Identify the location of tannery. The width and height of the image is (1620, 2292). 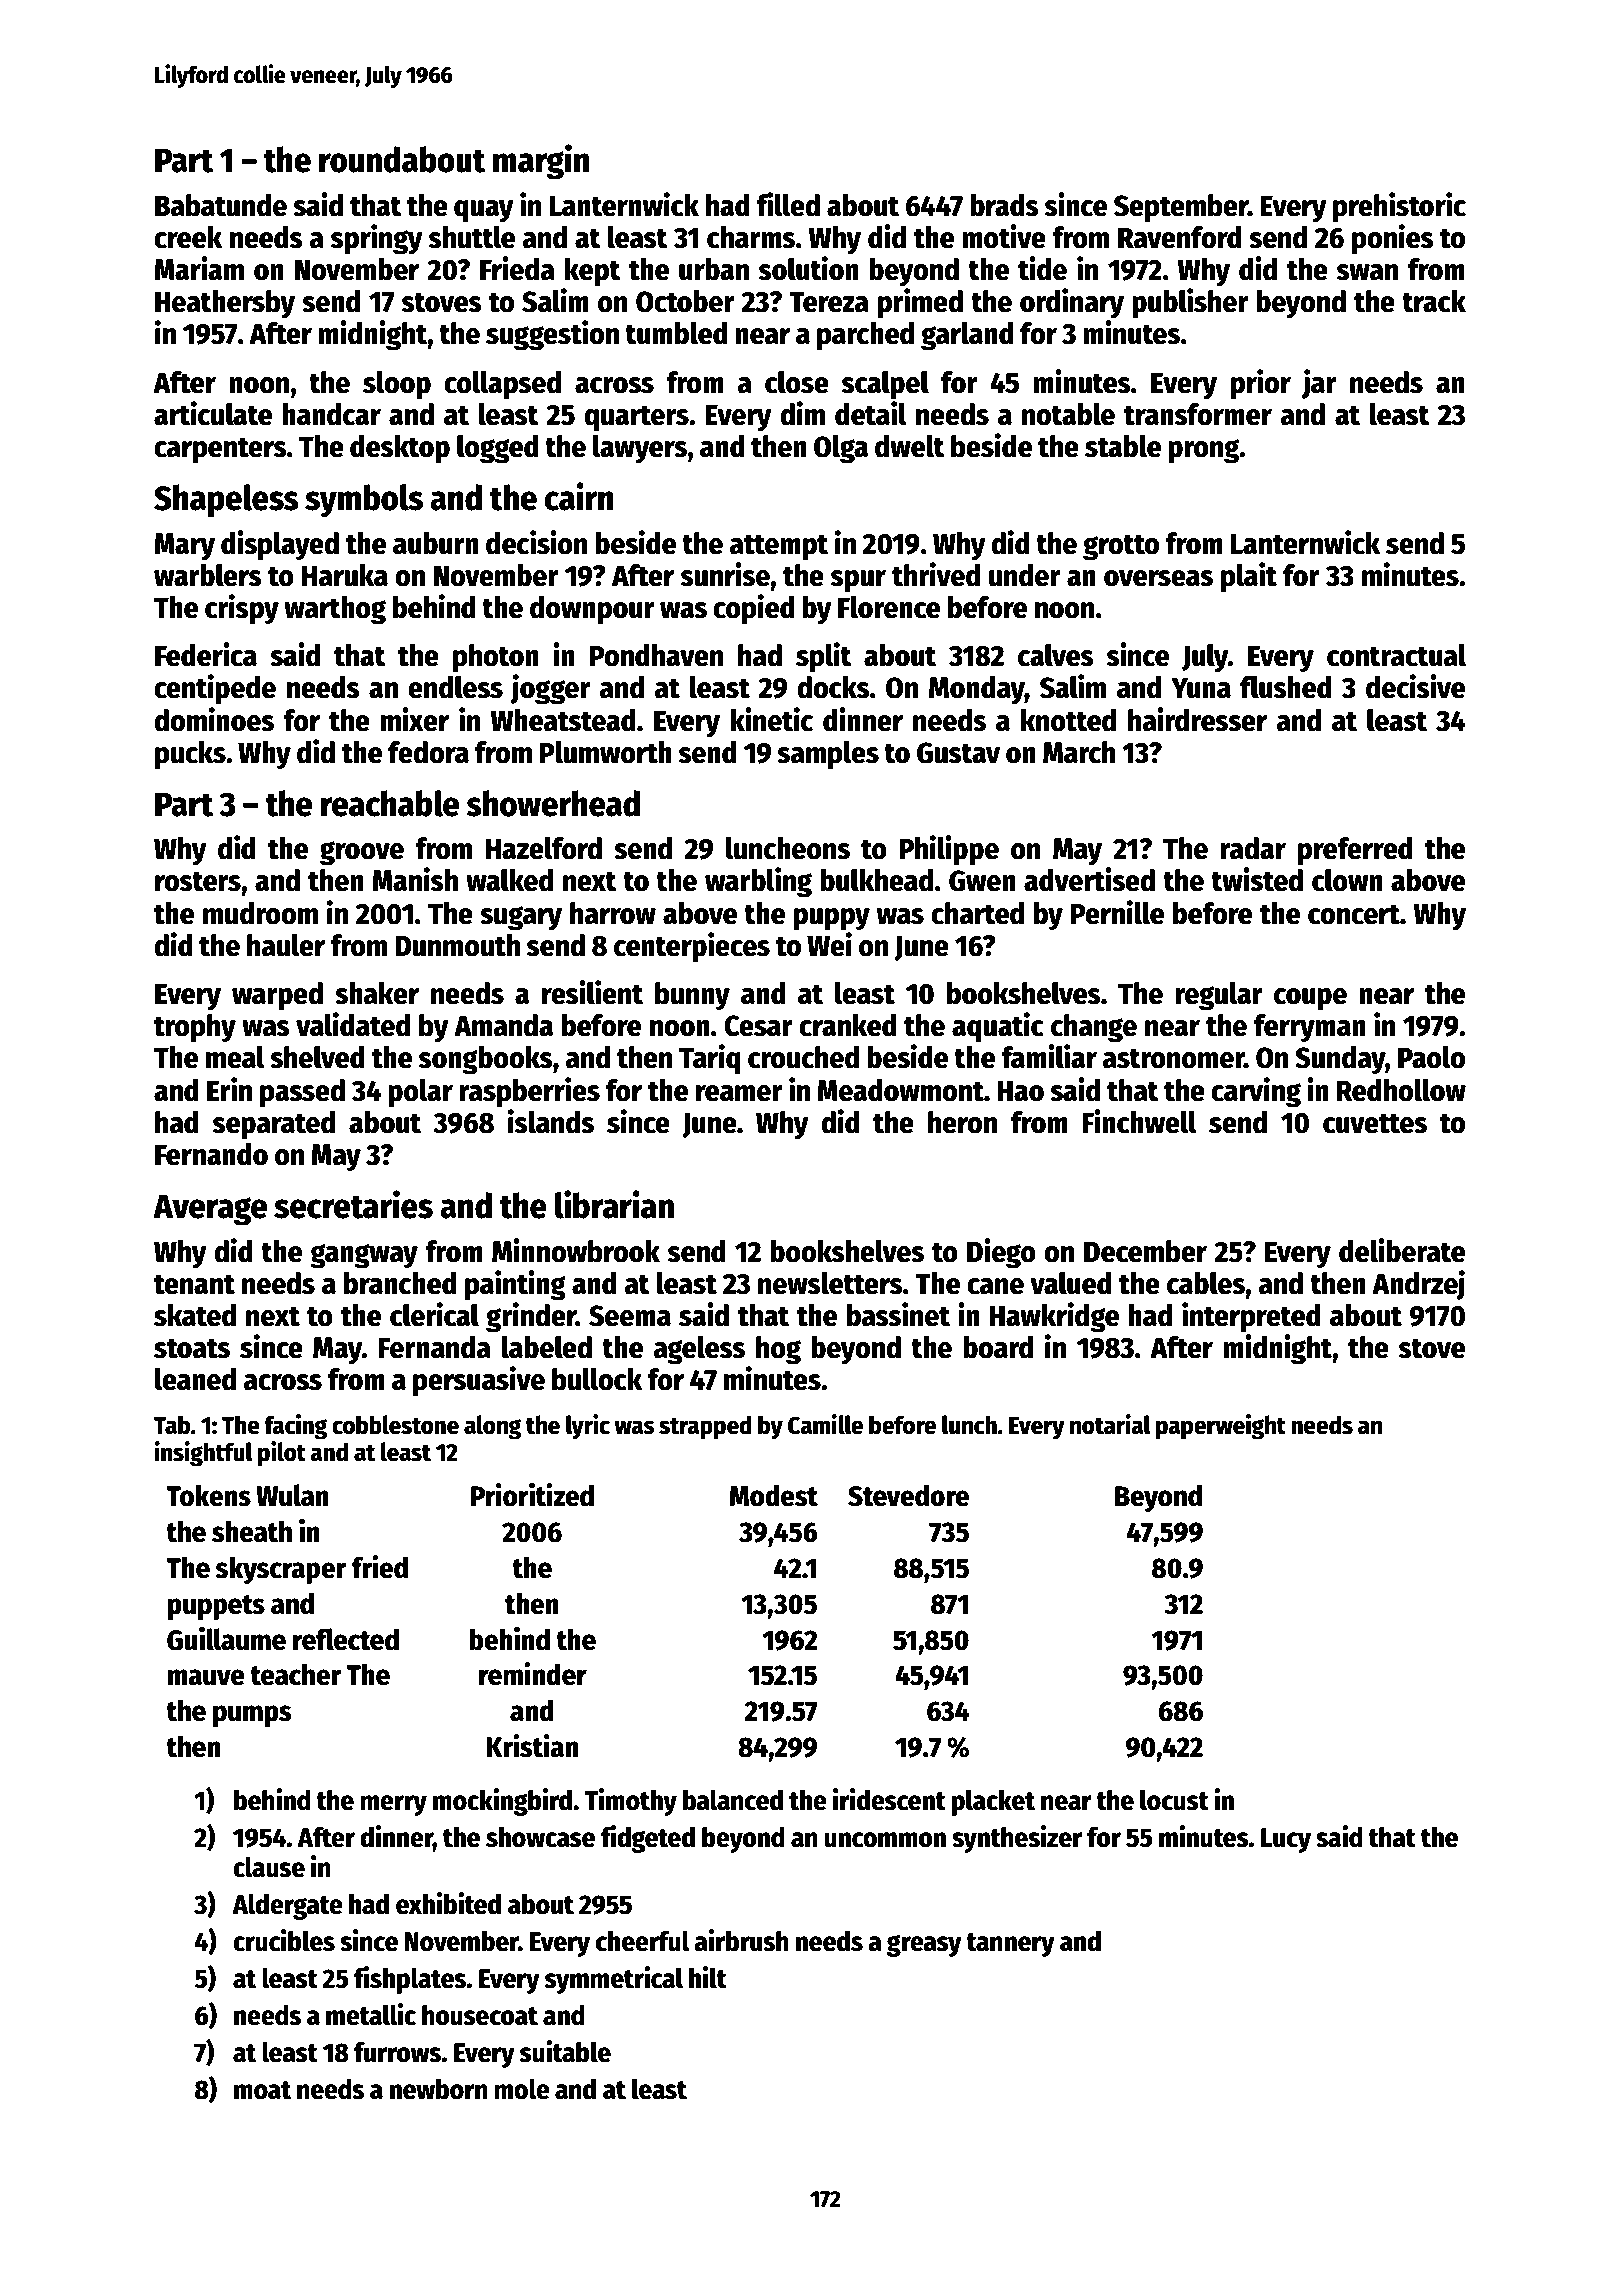
(1010, 1945).
